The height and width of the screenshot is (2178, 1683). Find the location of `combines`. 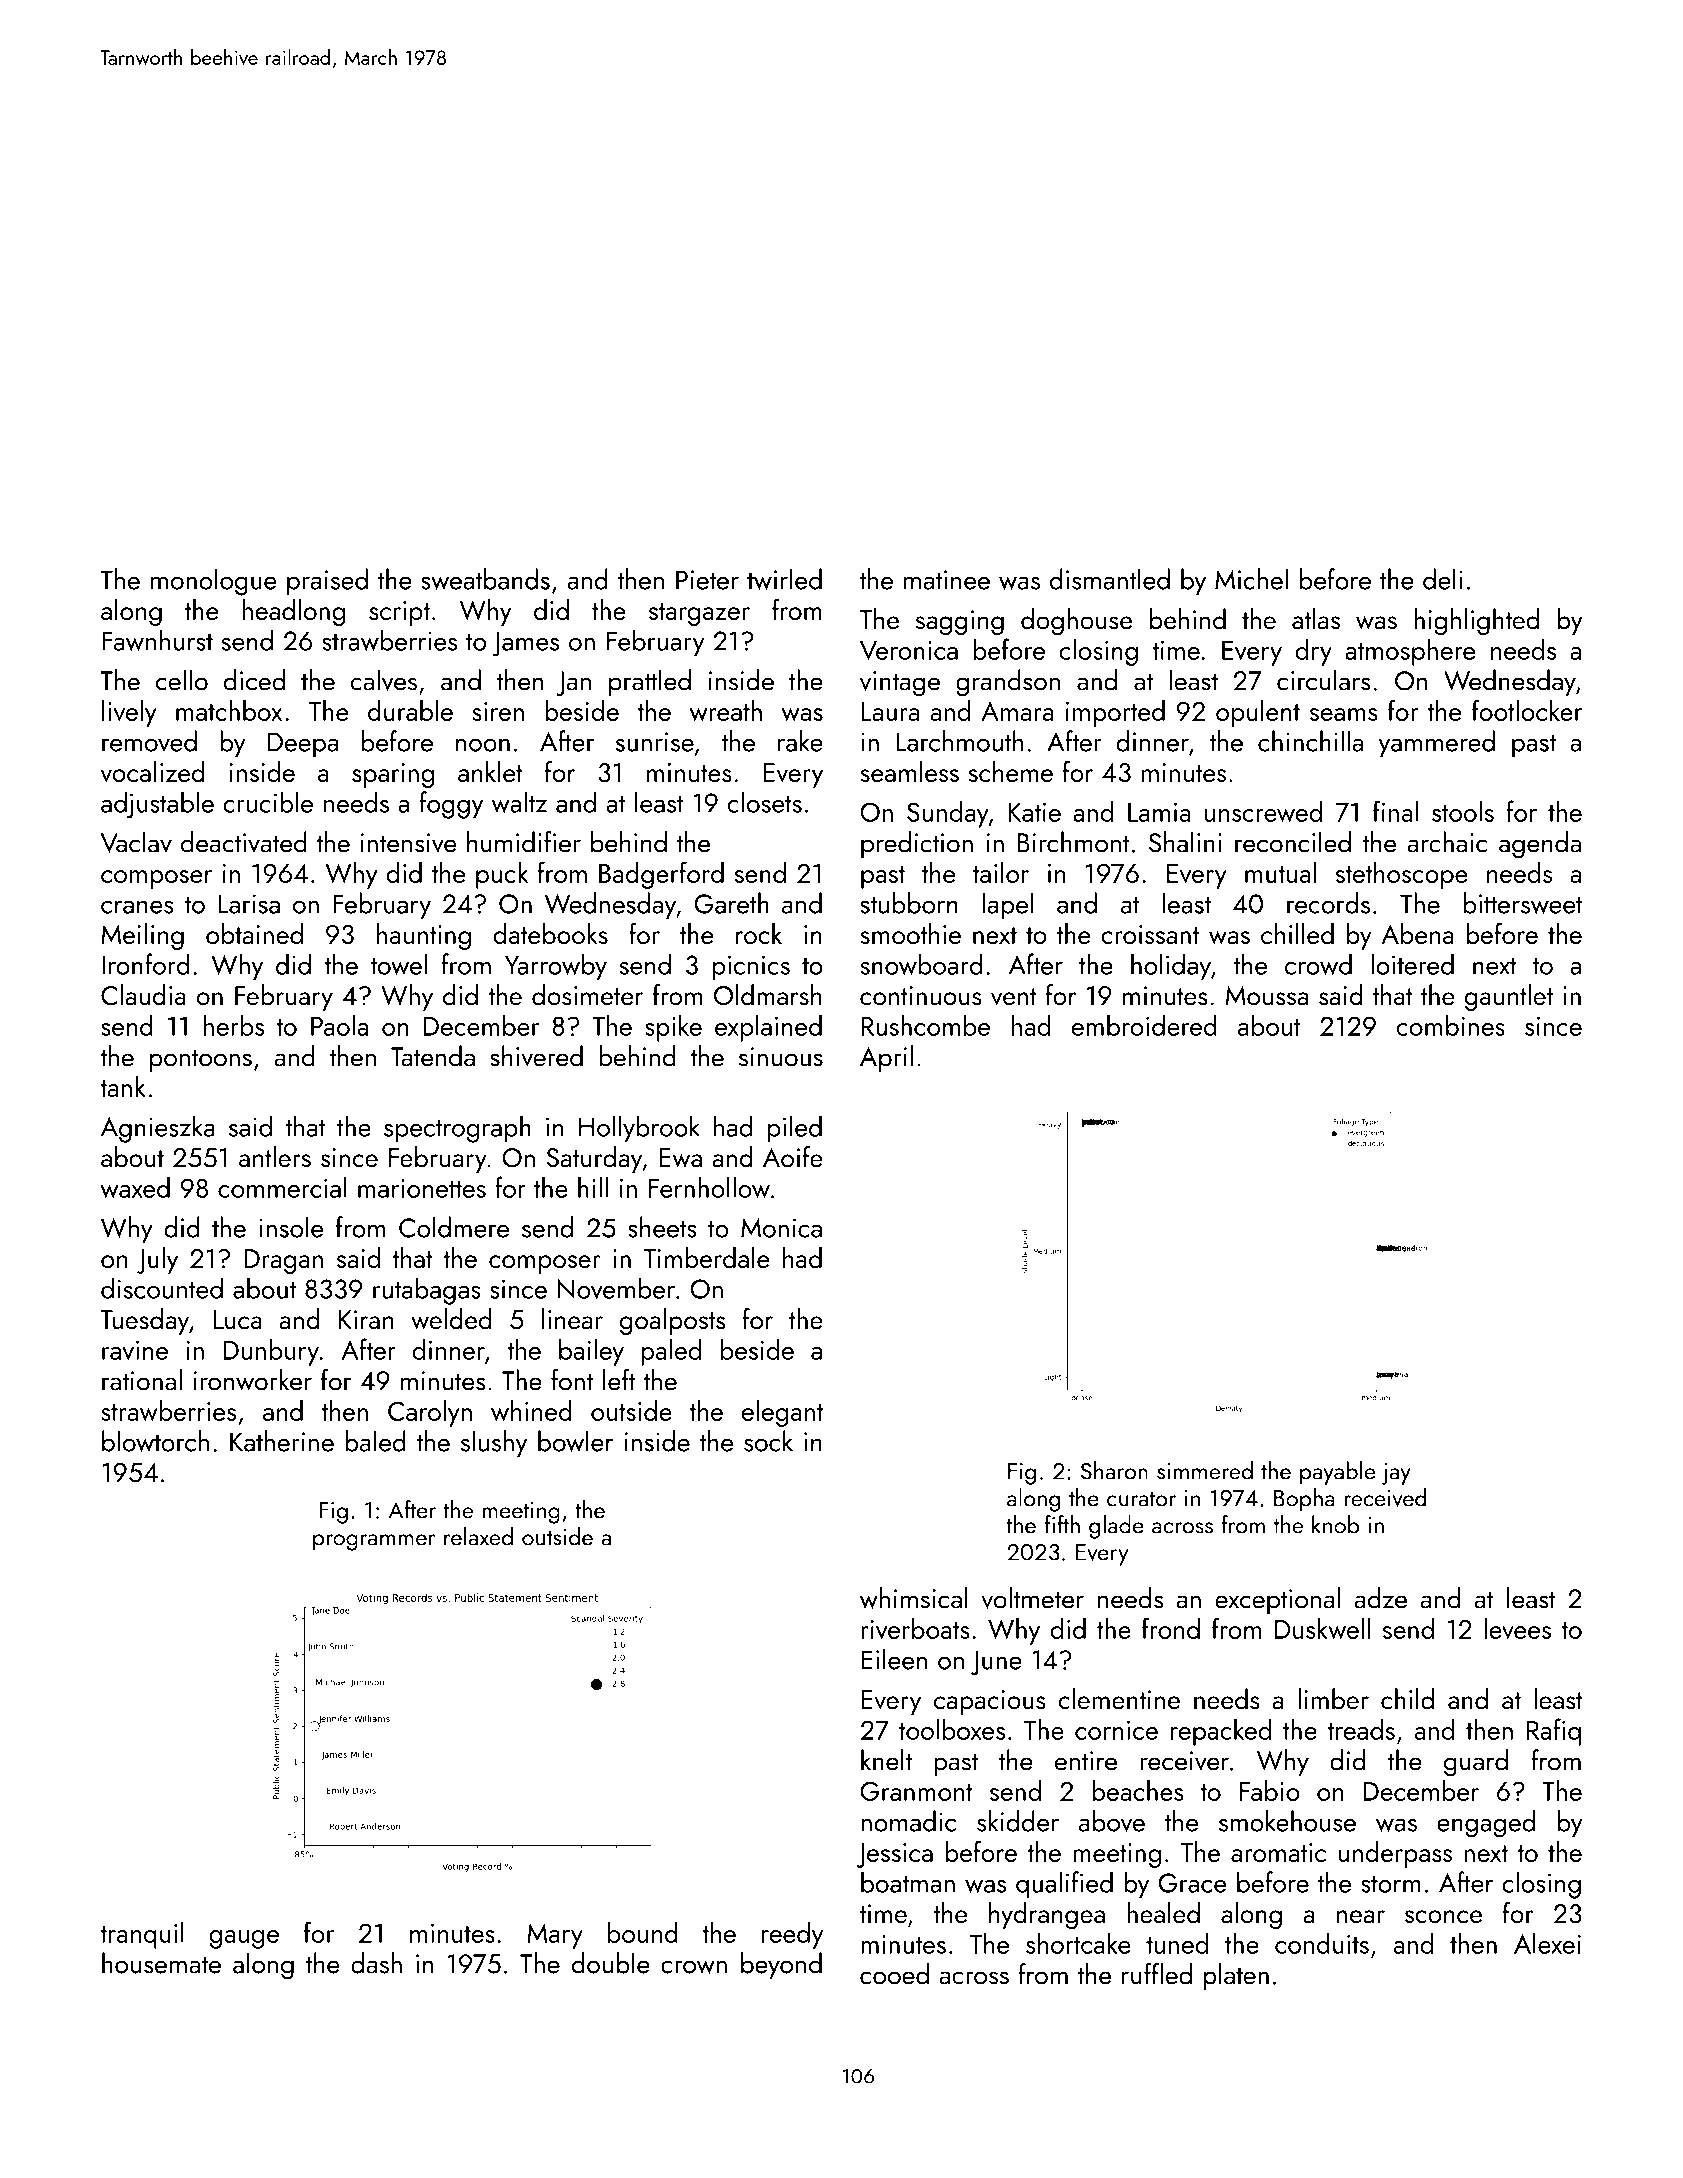

combines is located at coordinates (1451, 1025).
